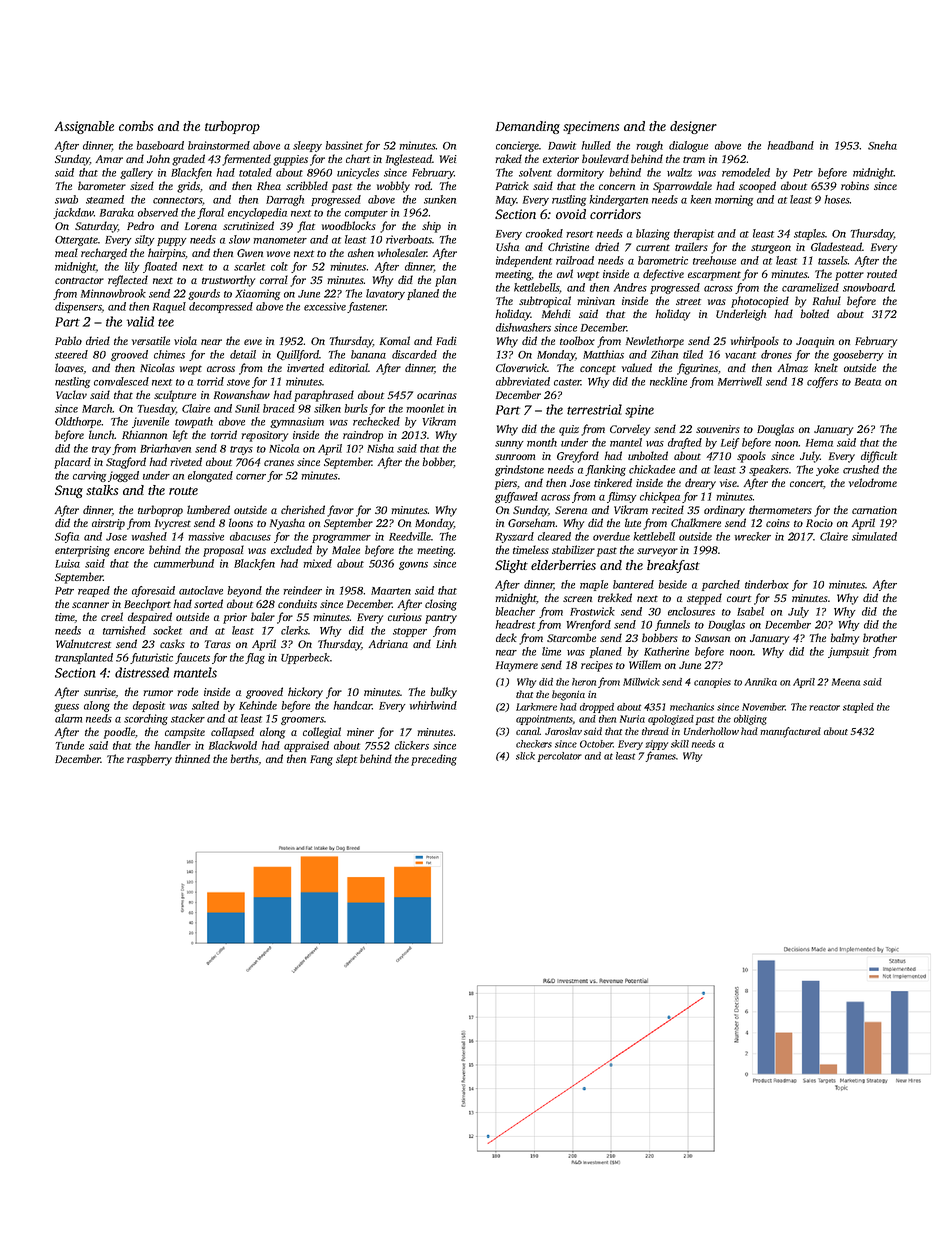 This image has width=952, height=1233. I want to click on piers, so click(506, 484).
